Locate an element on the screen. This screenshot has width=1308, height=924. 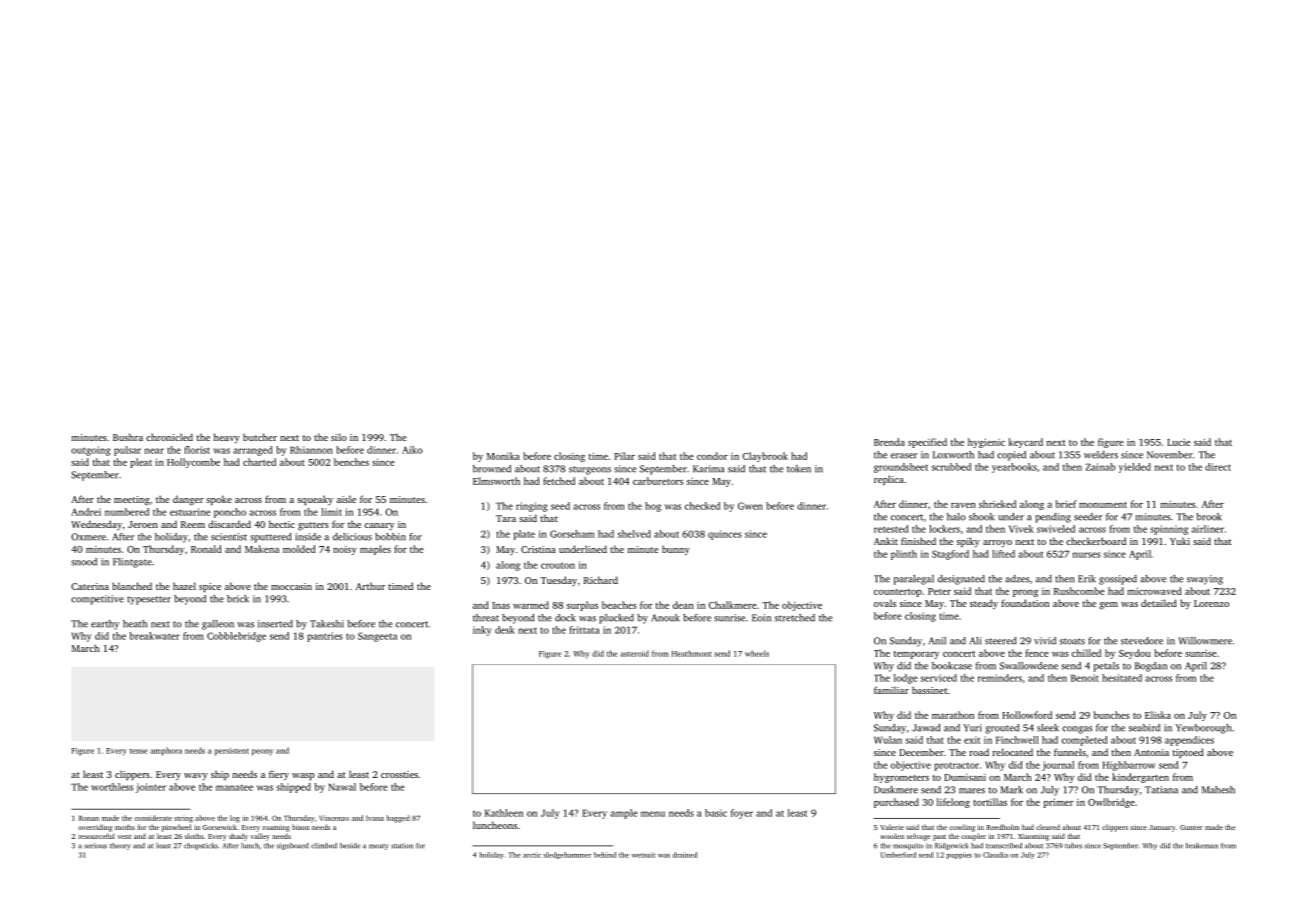
signboard is located at coordinates (293, 846).
